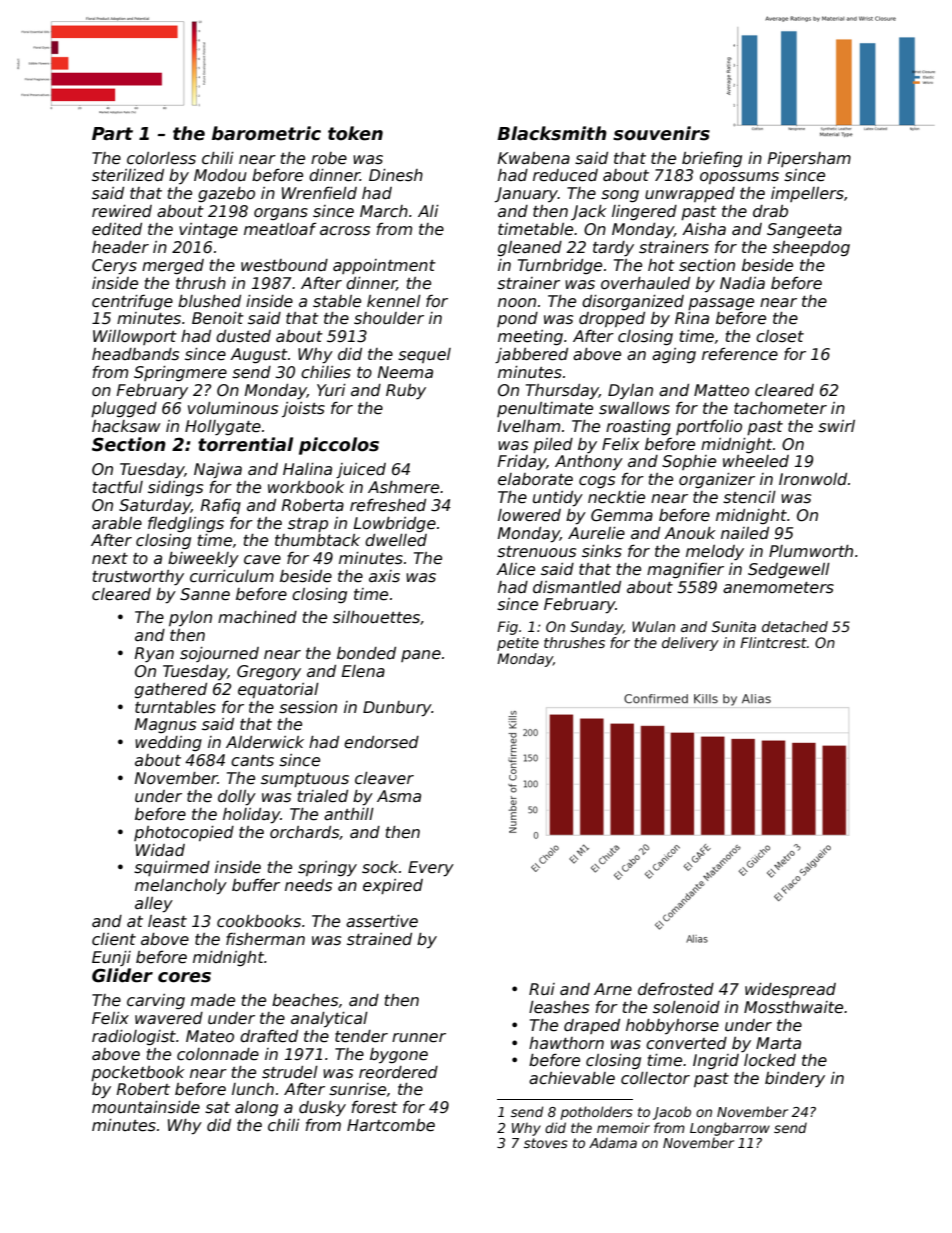 The height and width of the image is (1233, 952). What do you see at coordinates (545, 409) in the image?
I see `penultimate` at bounding box center [545, 409].
